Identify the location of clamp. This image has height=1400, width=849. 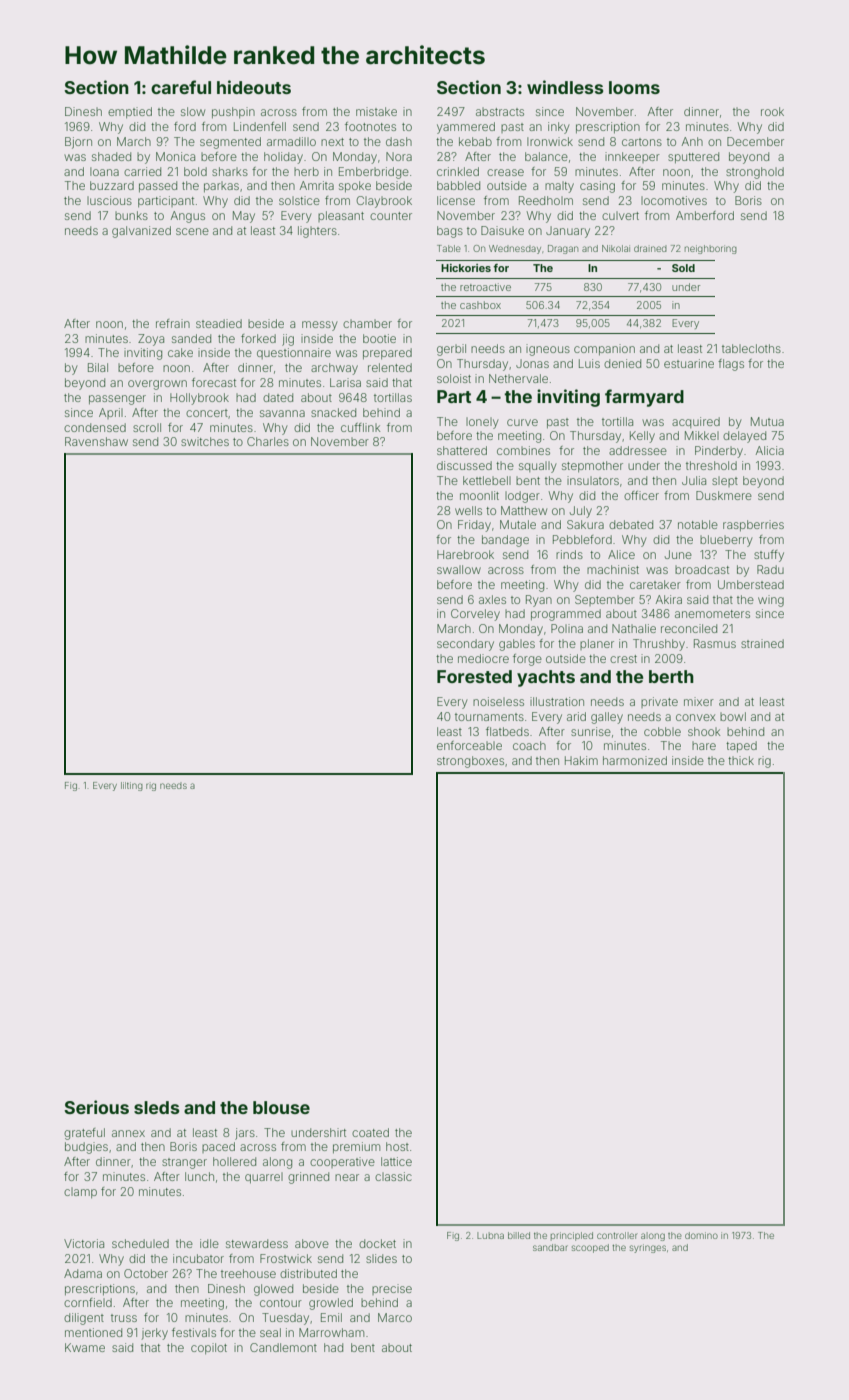
(80, 1192).
